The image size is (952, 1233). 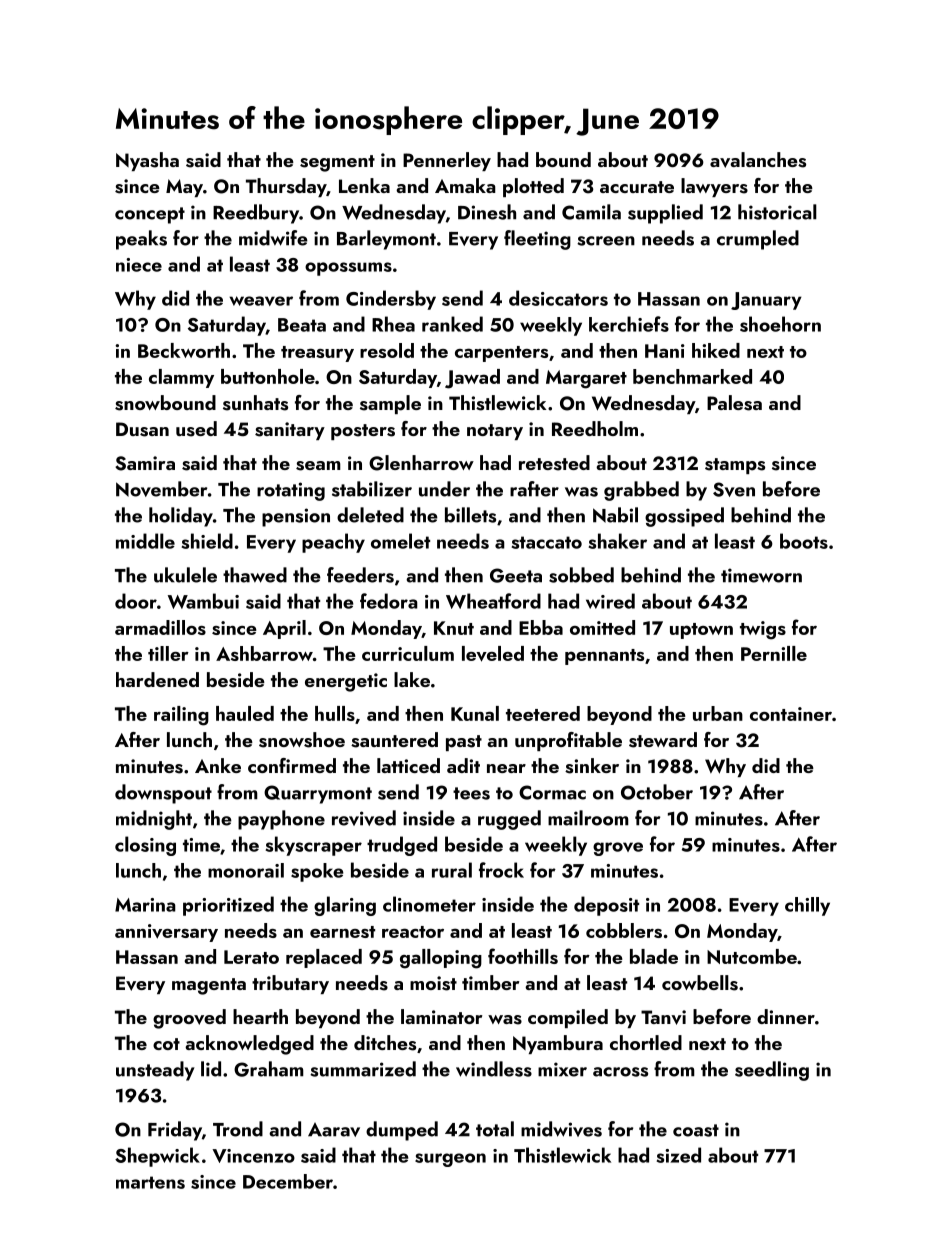 I want to click on carpenters, so click(x=501, y=354).
